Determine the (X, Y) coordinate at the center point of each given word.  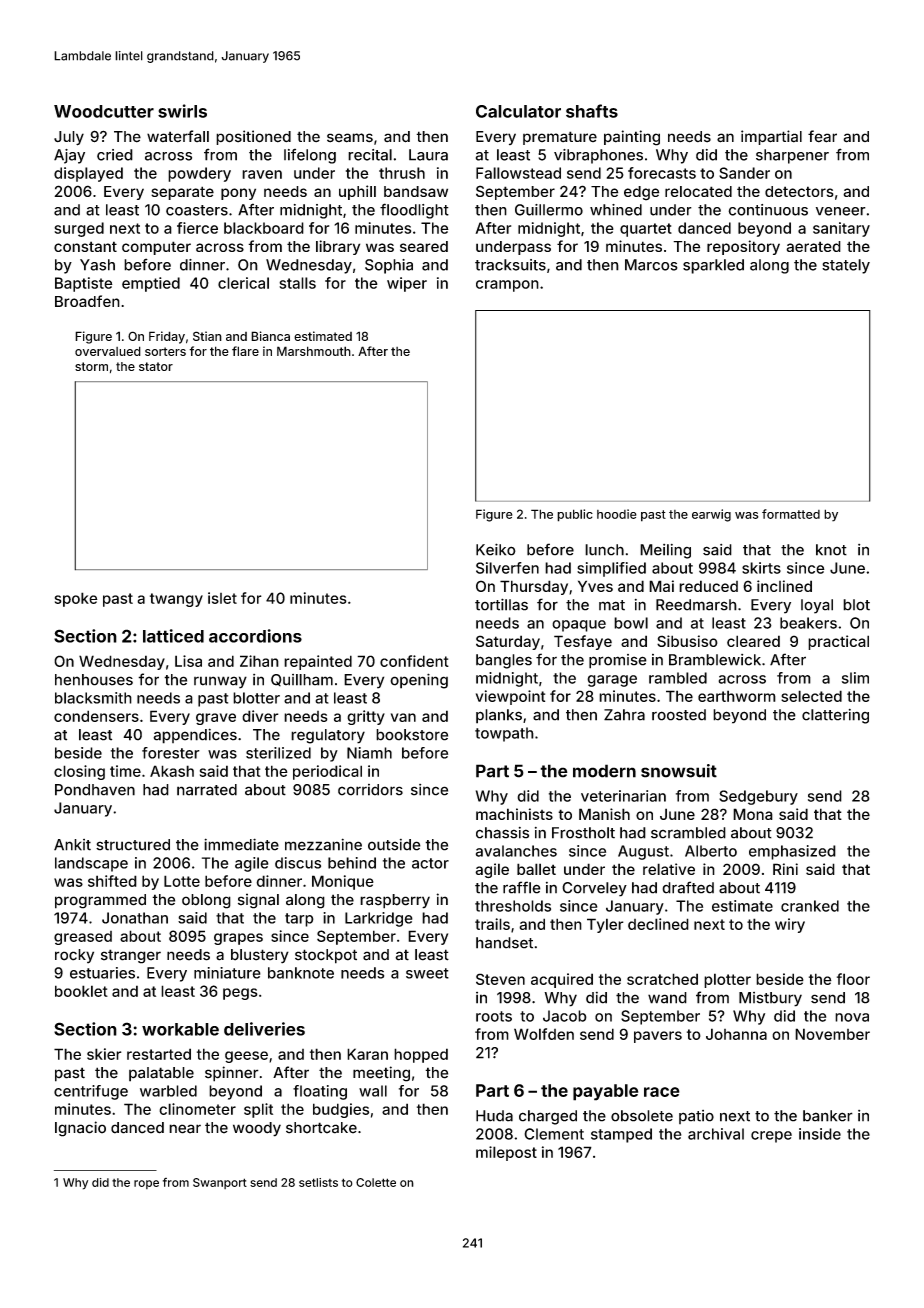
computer (156, 248)
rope (146, 1184)
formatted (791, 514)
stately (846, 266)
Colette (376, 1182)
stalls (297, 283)
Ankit (72, 845)
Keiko (496, 549)
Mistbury (770, 999)
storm (91, 366)
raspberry (395, 901)
